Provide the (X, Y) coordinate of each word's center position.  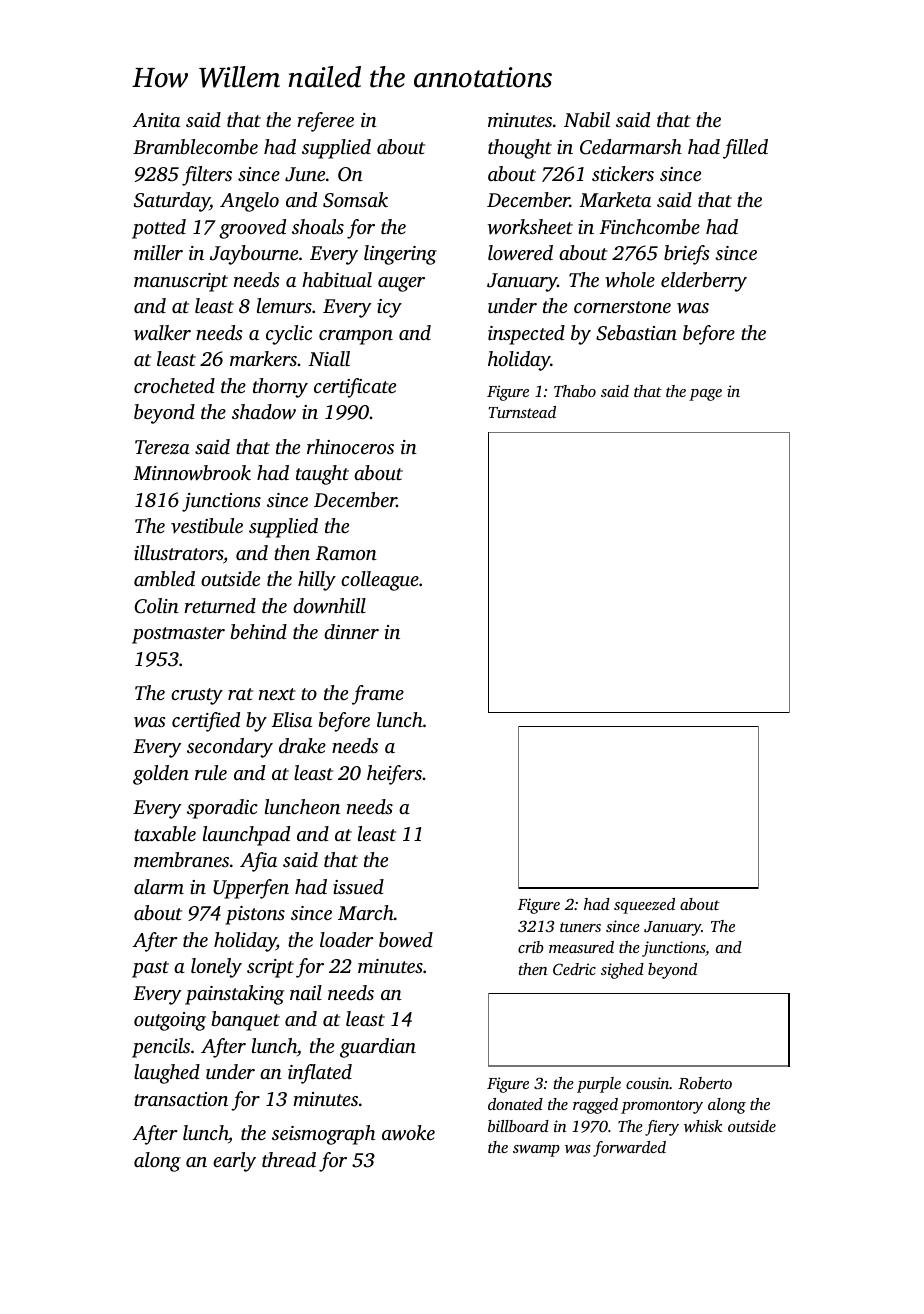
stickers (623, 173)
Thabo (575, 391)
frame (378, 695)
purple (599, 1085)
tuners (580, 927)
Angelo (249, 202)
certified (206, 722)
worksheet (530, 226)
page (705, 395)
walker (162, 333)
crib (531, 947)
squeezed (644, 906)
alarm (159, 886)
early (234, 1162)
